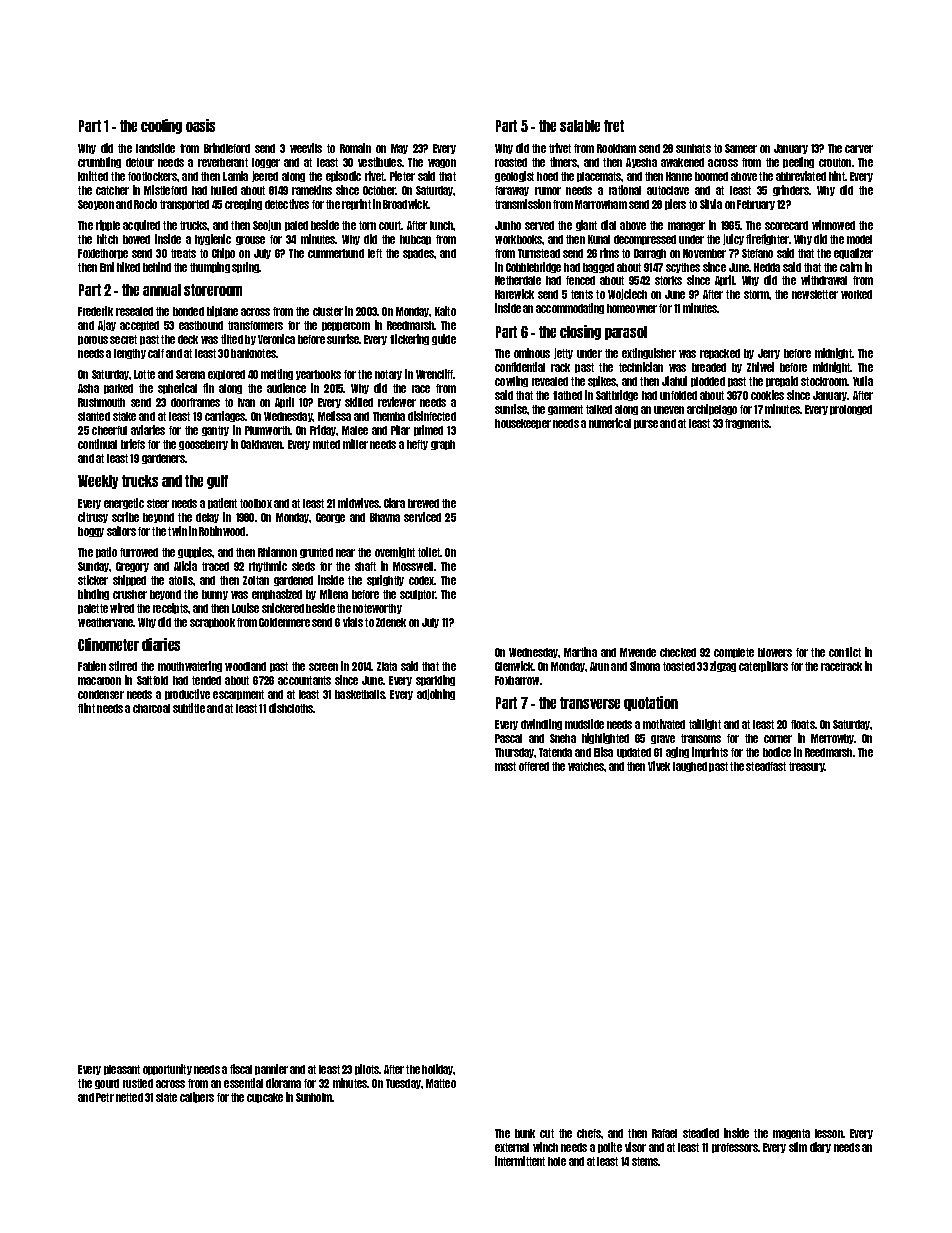 The width and height of the screenshot is (952, 1233). What do you see at coordinates (690, 767) in the screenshot?
I see `laughed` at bounding box center [690, 767].
